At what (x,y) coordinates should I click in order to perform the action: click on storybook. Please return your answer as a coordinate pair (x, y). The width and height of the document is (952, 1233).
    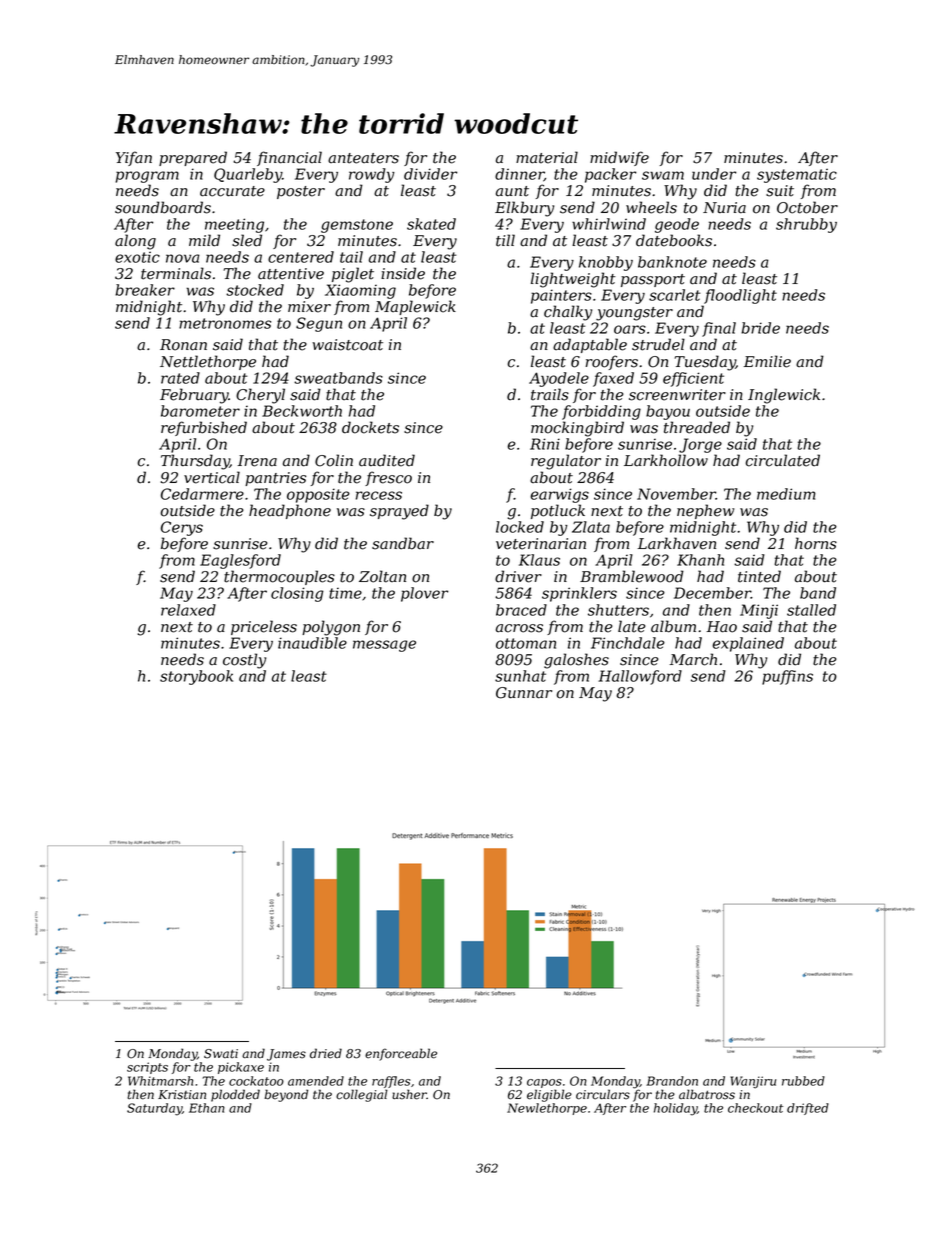
    Looking at the image, I should click on (196, 677).
